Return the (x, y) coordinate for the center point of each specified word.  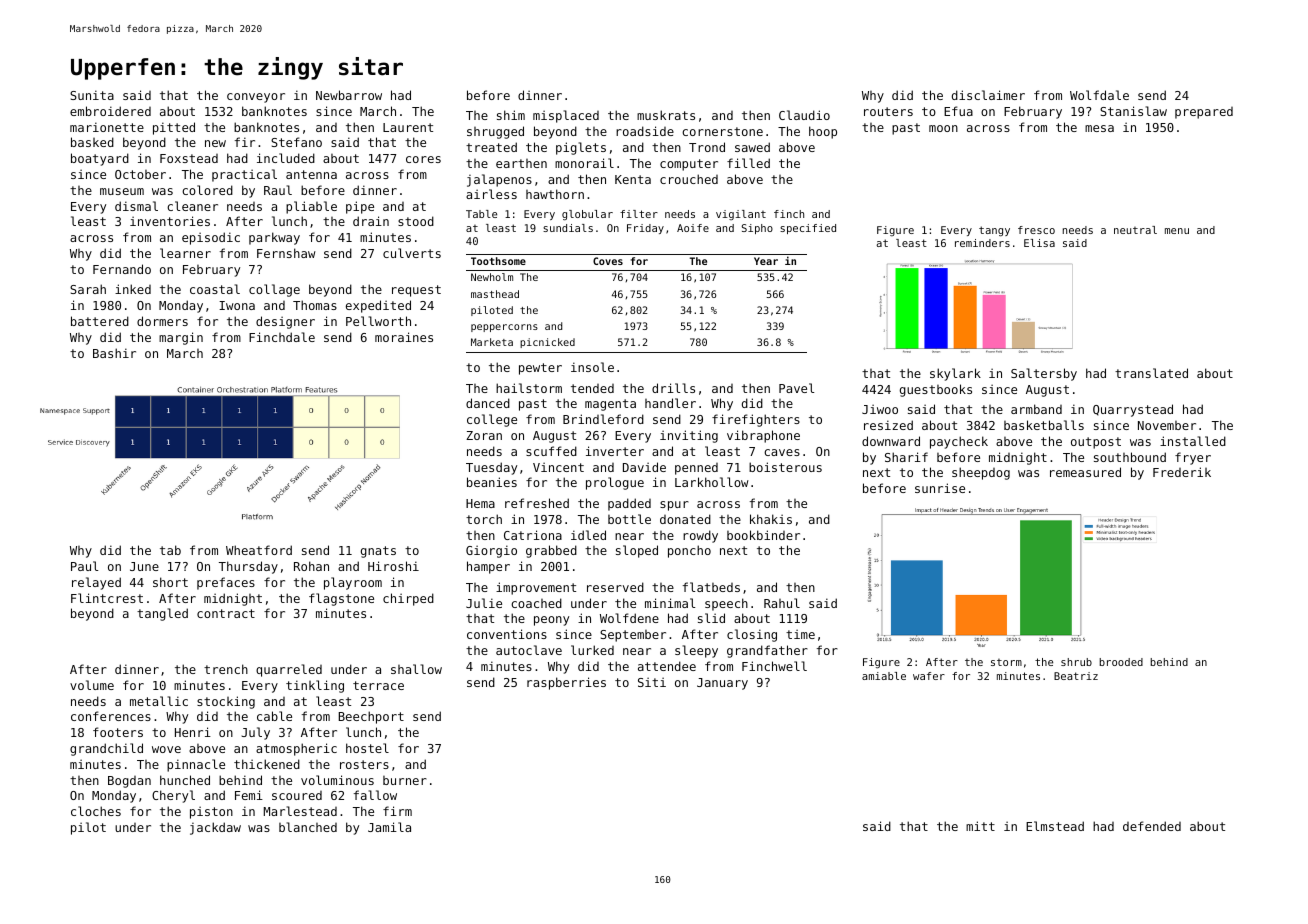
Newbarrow (349, 95)
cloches (96, 811)
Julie (484, 603)
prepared (1204, 113)
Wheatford (259, 550)
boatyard (100, 159)
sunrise (940, 488)
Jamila (389, 827)
